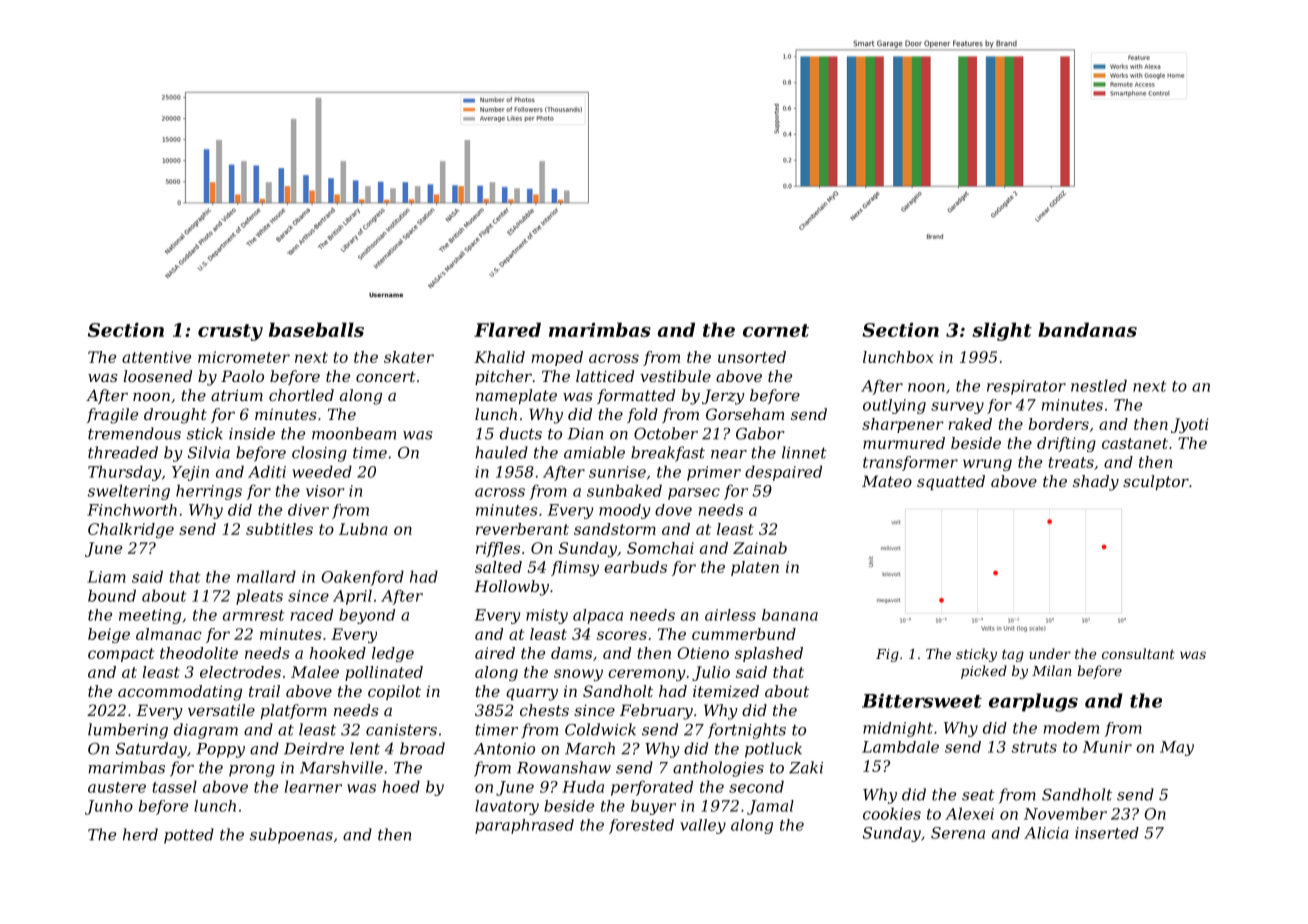  Describe the element at coordinates (237, 395) in the page. I see `atrium` at that location.
